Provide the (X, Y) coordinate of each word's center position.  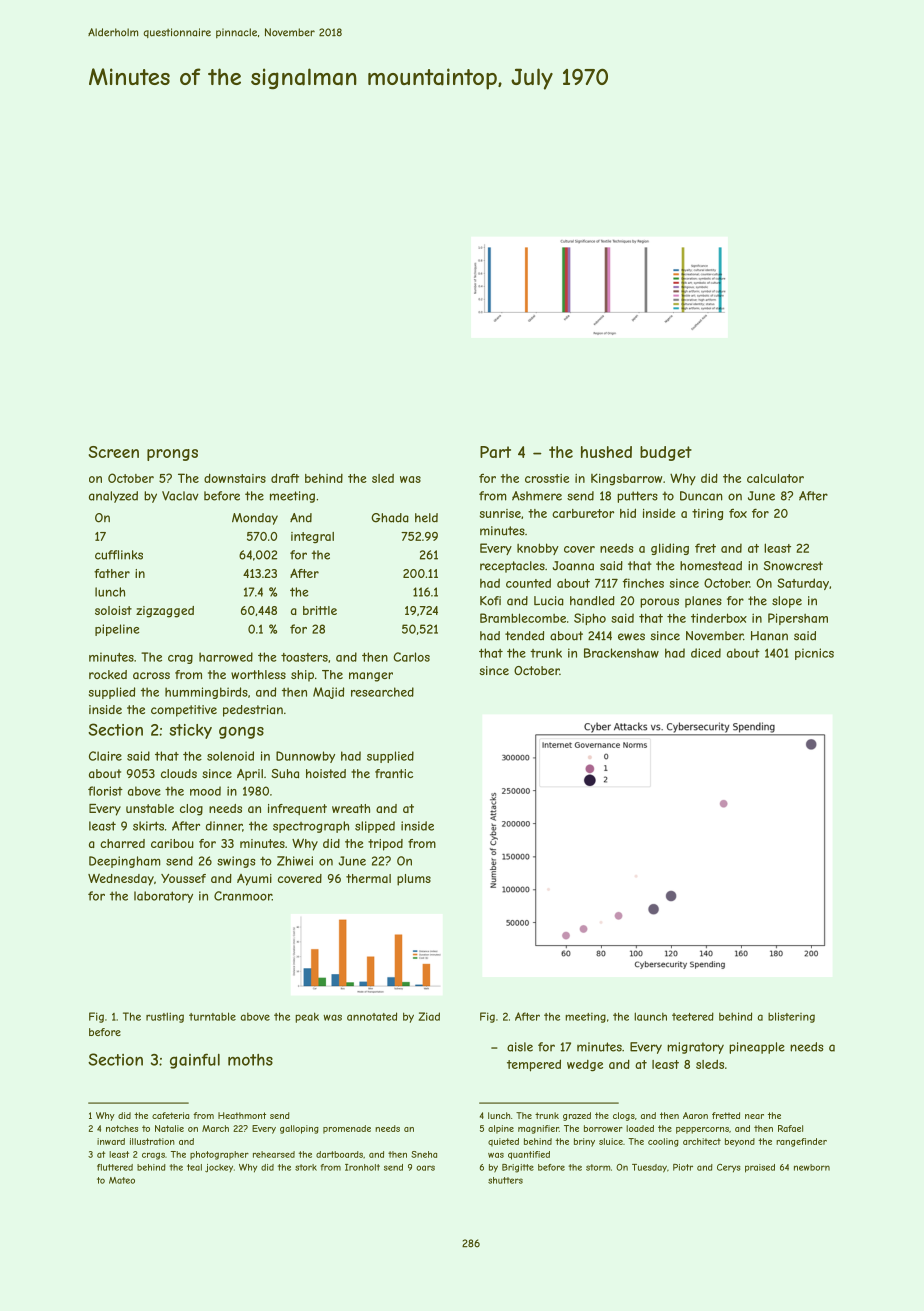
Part (495, 452)
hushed (606, 452)
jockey (219, 1168)
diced (706, 653)
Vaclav (180, 496)
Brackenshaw (621, 653)
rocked (108, 674)
